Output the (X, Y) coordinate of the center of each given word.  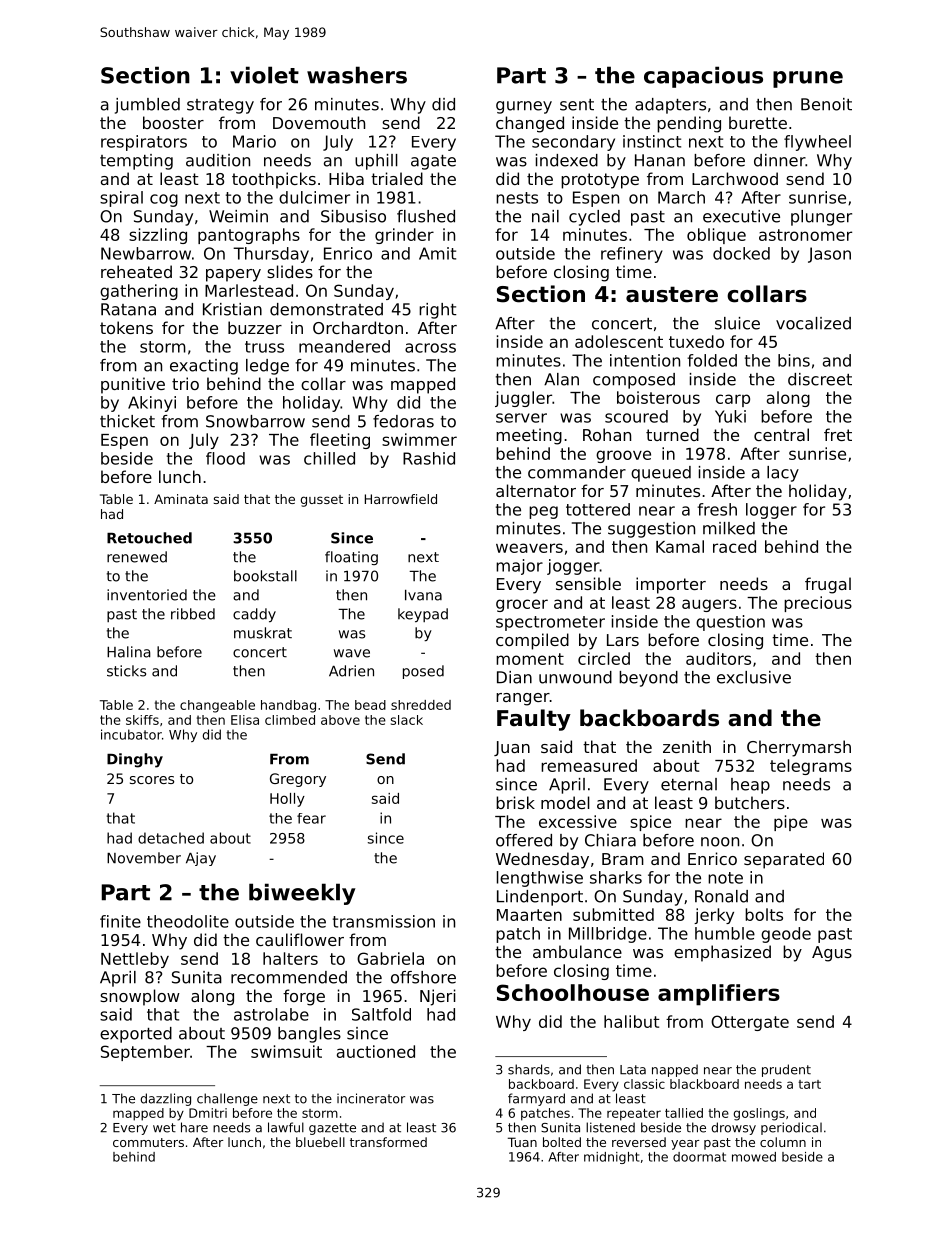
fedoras (403, 421)
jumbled (147, 106)
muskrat (263, 633)
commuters (148, 1142)
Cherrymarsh (799, 748)
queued (661, 474)
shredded (421, 705)
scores (152, 780)
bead (370, 705)
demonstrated (326, 309)
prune (808, 79)
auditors (718, 658)
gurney (524, 107)
